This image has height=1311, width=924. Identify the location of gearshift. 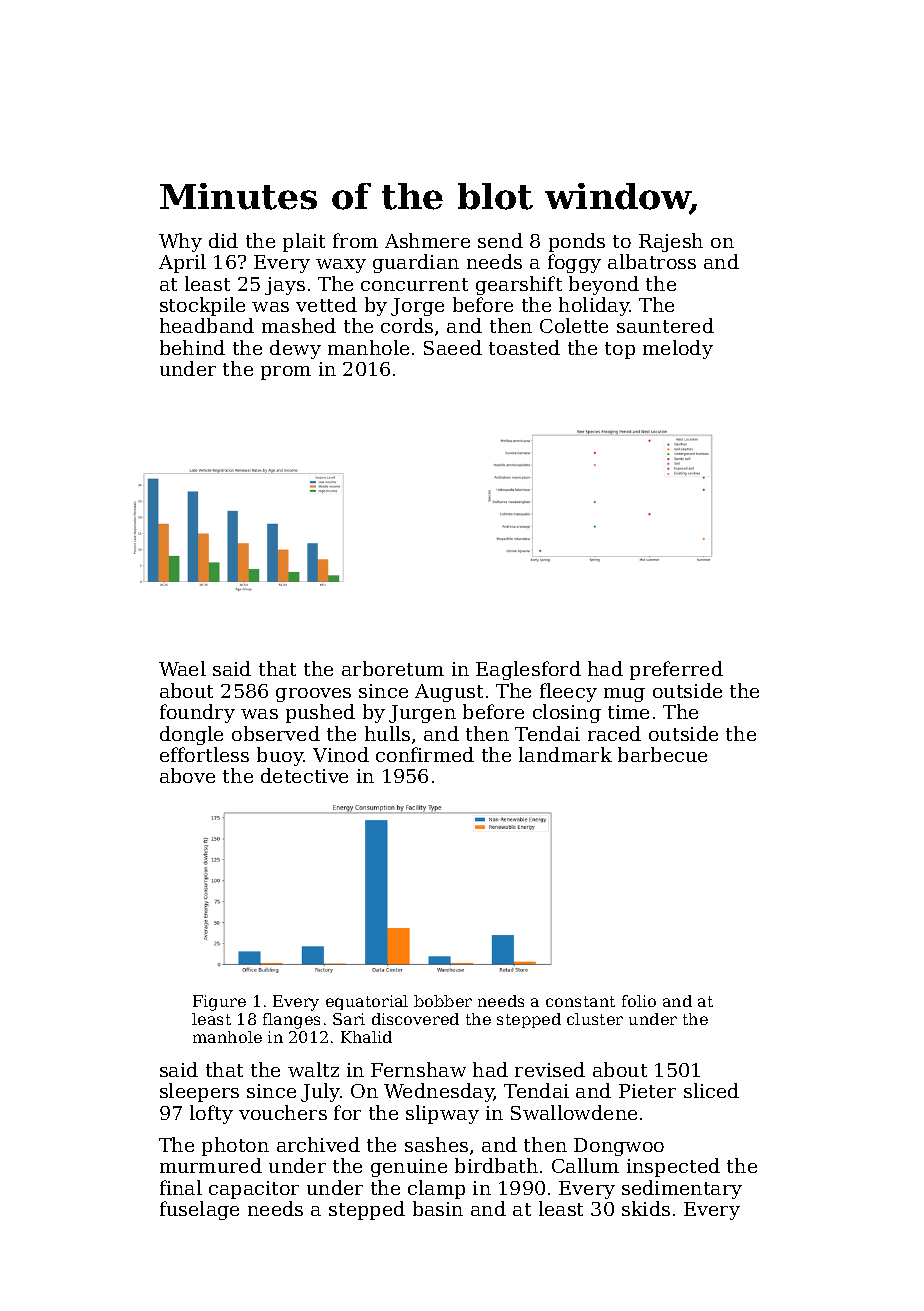
(519, 285).
